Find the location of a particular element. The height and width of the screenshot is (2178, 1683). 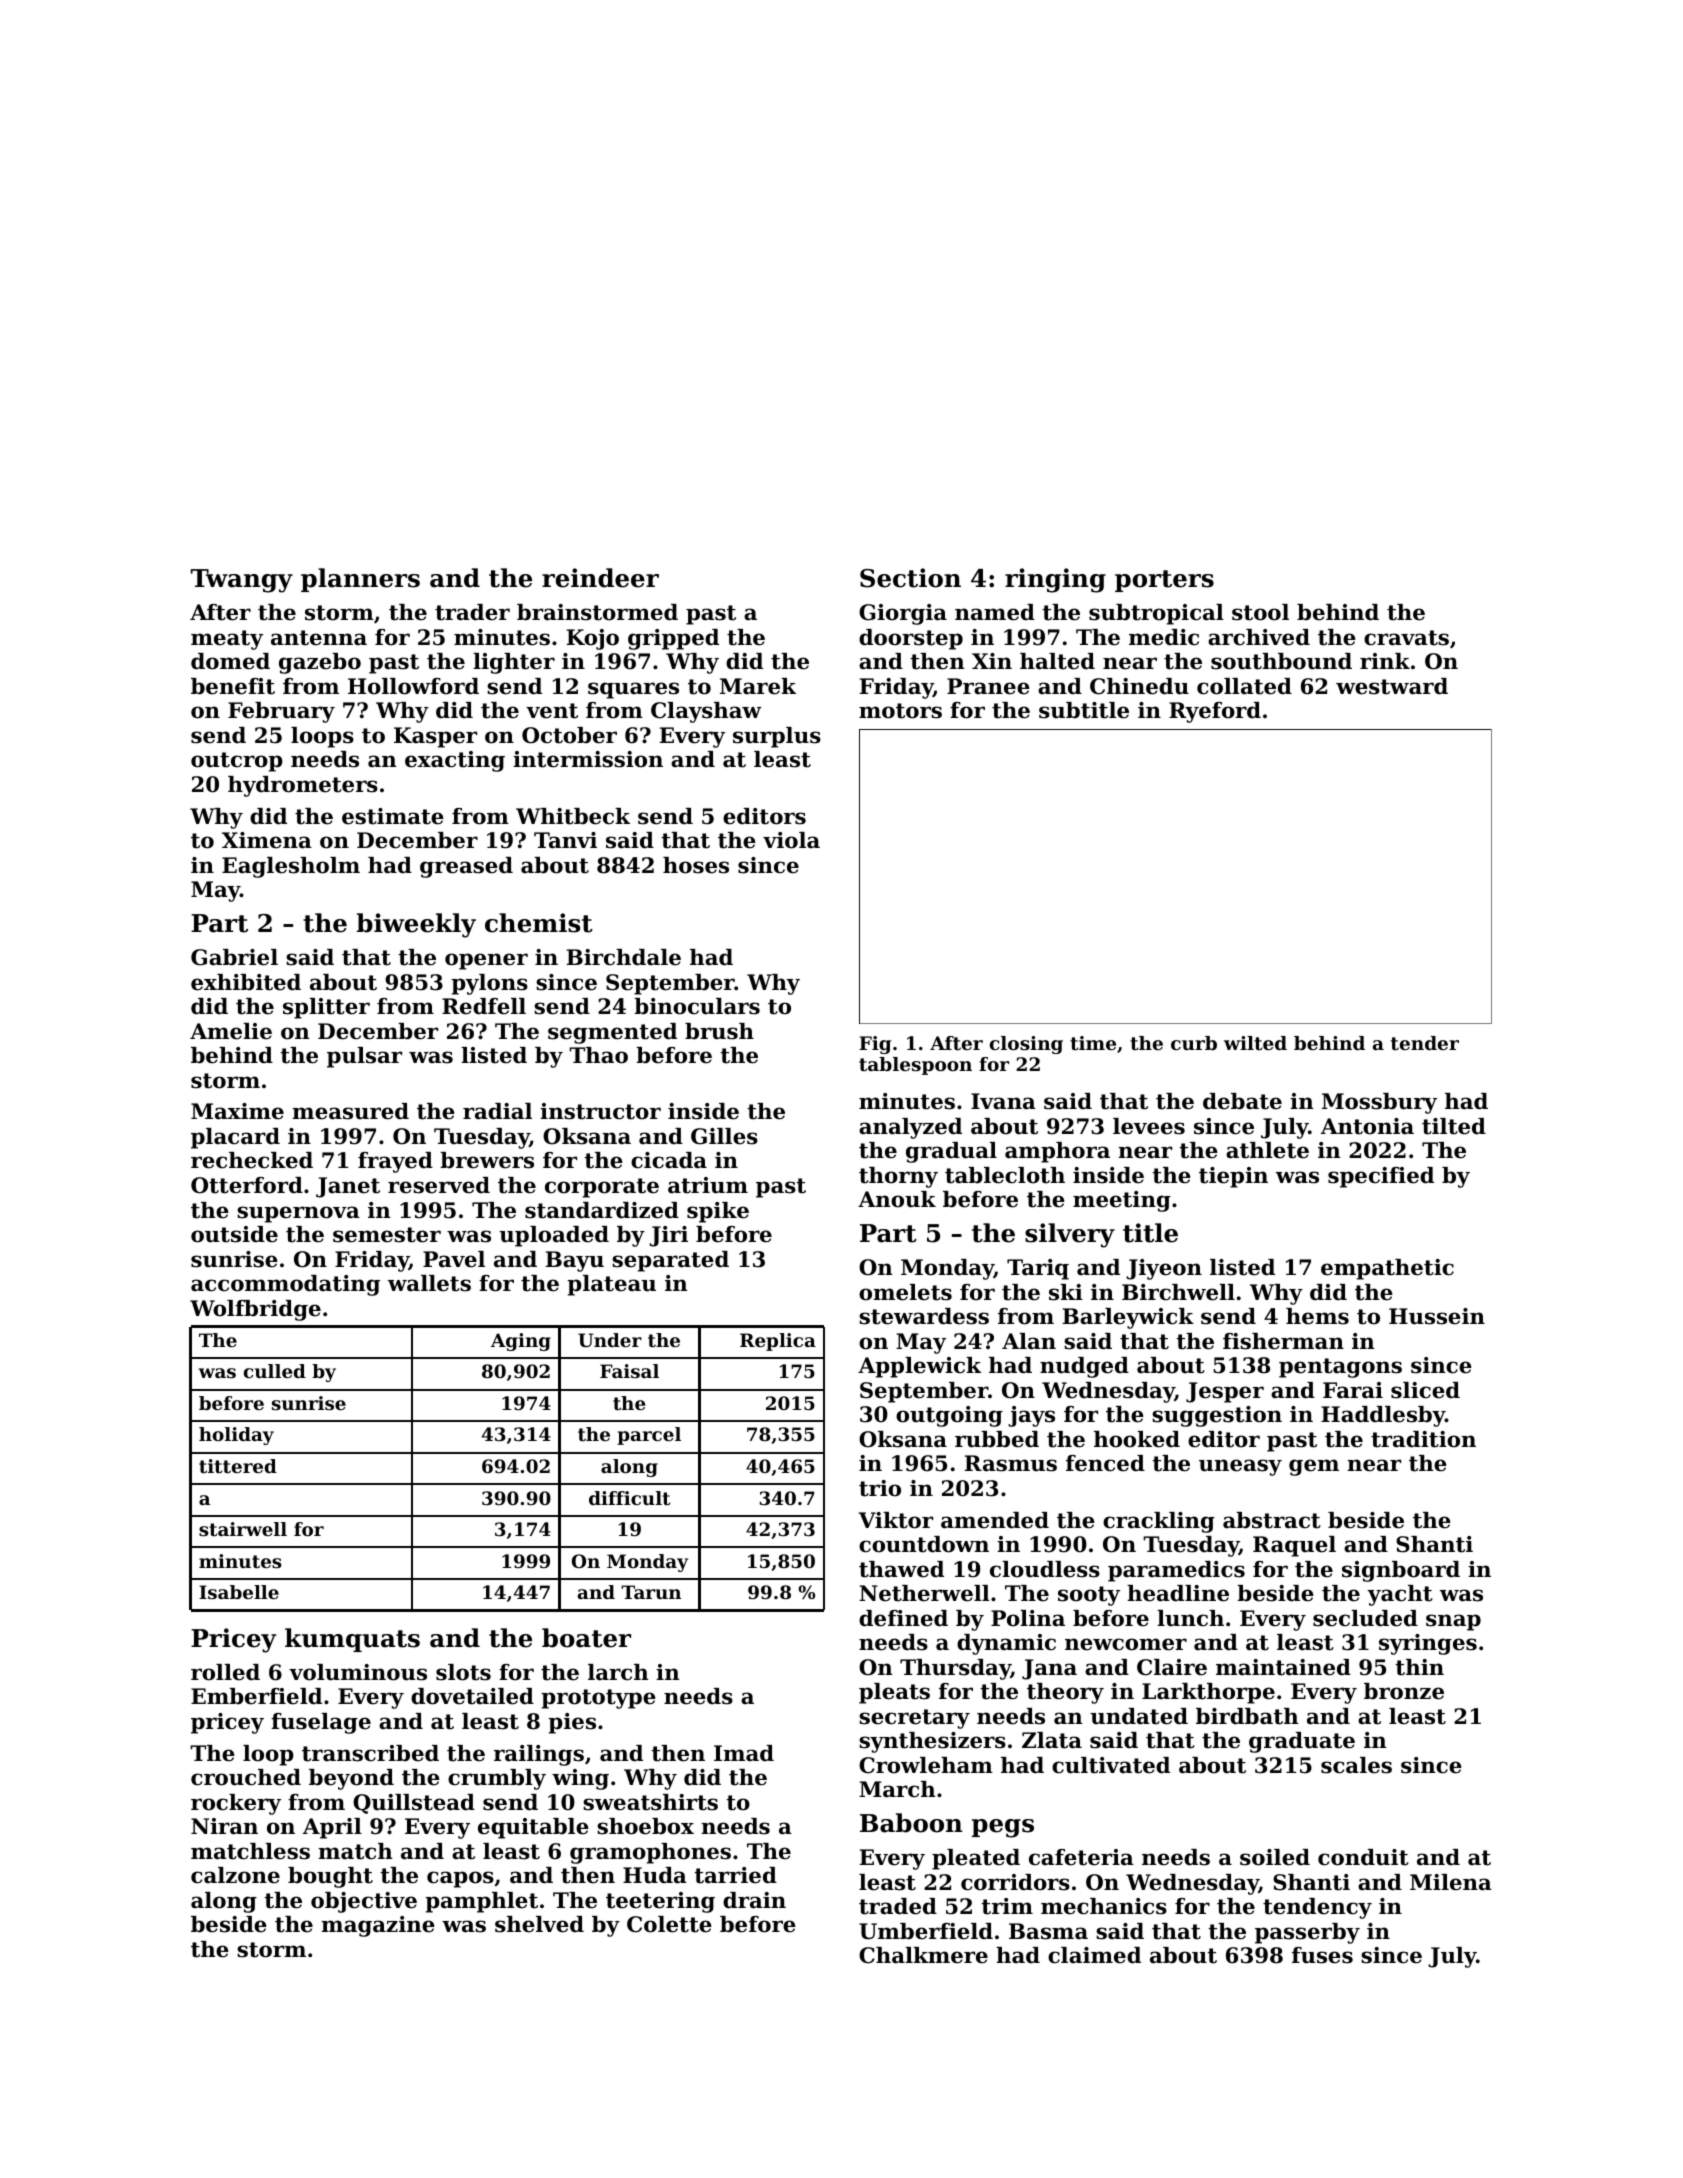

Claire is located at coordinates (1172, 1667).
